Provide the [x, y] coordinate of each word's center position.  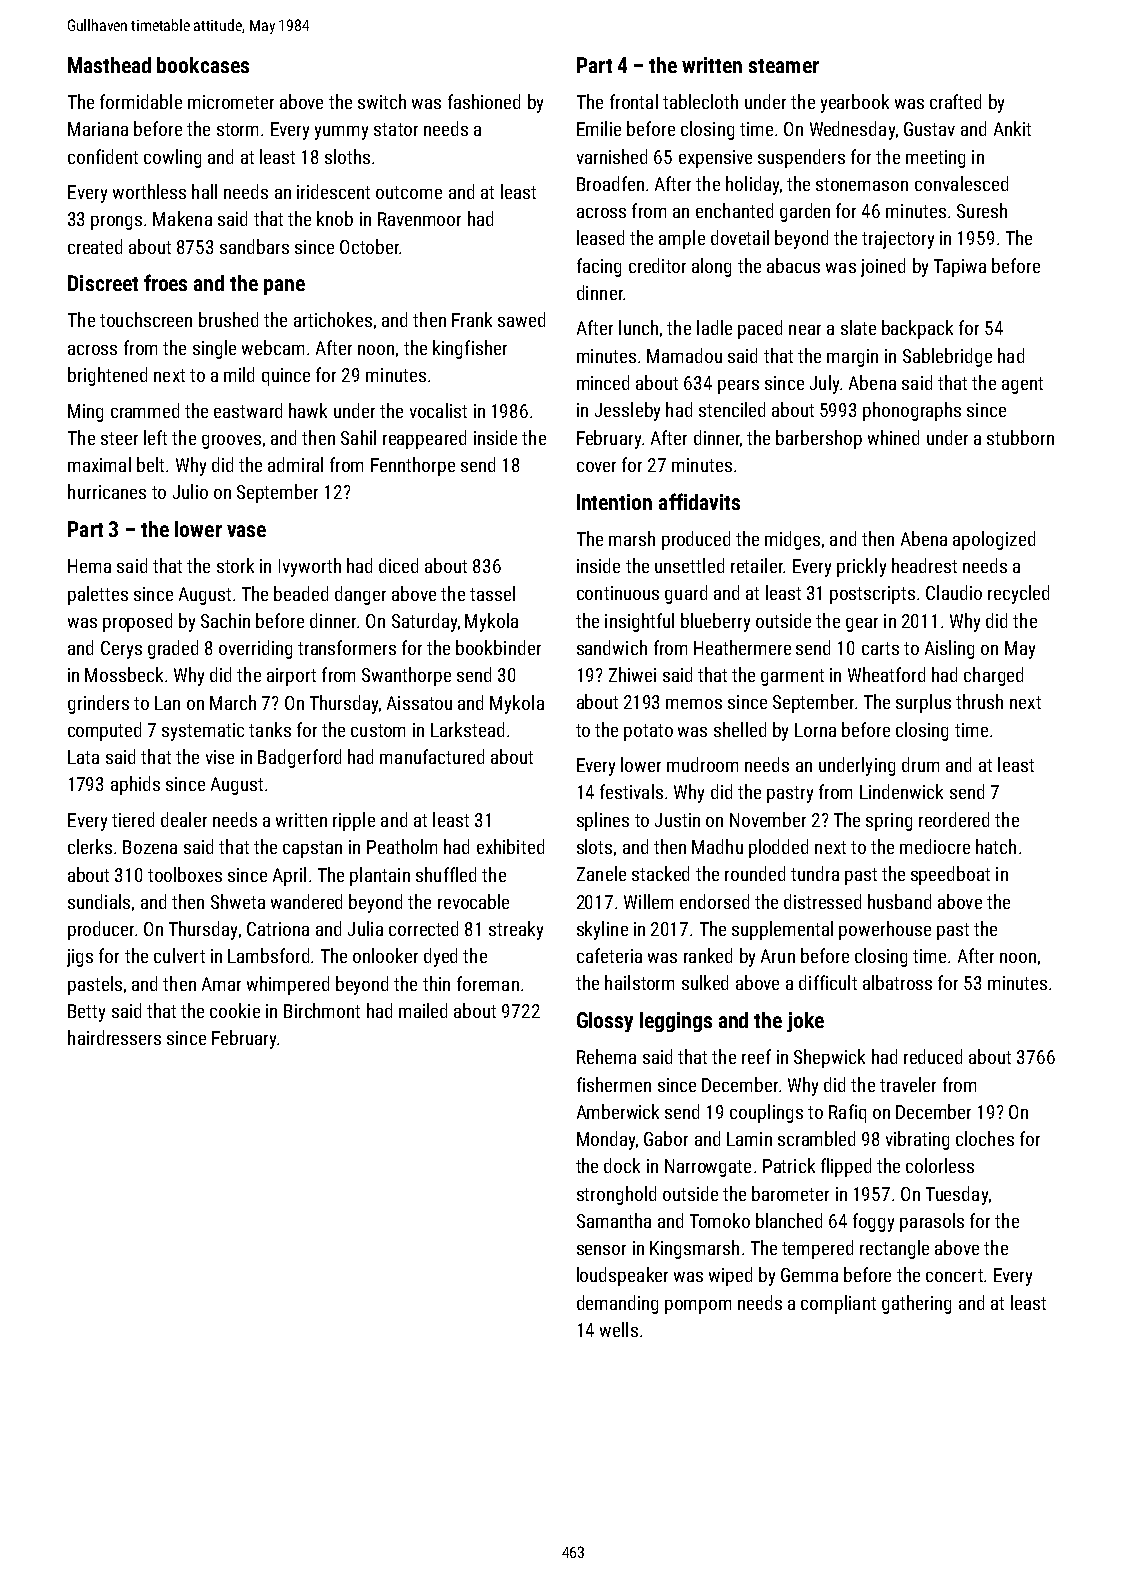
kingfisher [470, 349]
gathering [916, 1304]
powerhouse [885, 930]
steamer [784, 66]
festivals [631, 791]
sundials [99, 901]
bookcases [203, 65]
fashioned [484, 101]
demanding [617, 1304]
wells [619, 1329]
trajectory [898, 240]
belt [150, 464]
